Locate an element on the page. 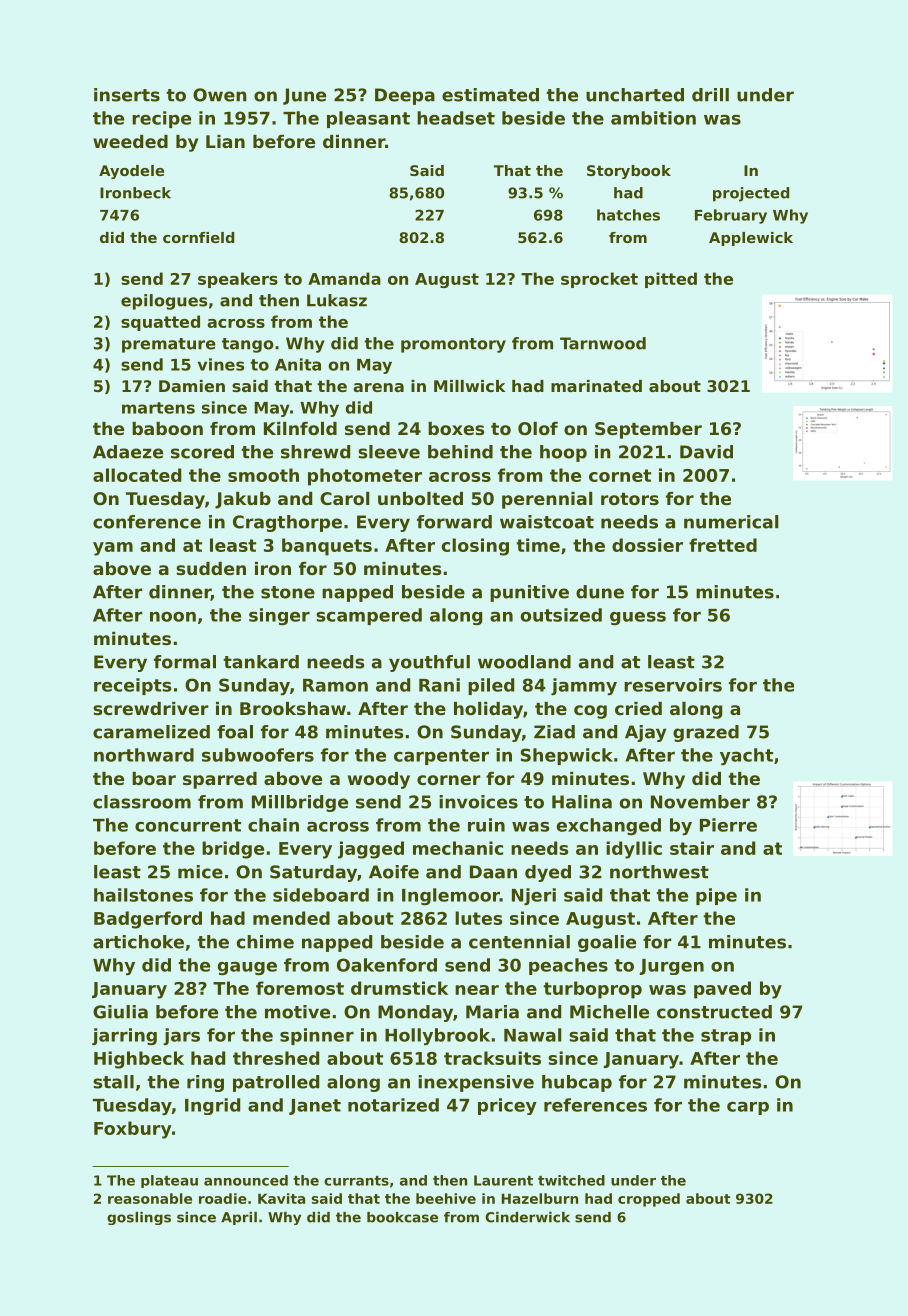  perennial is located at coordinates (547, 500).
